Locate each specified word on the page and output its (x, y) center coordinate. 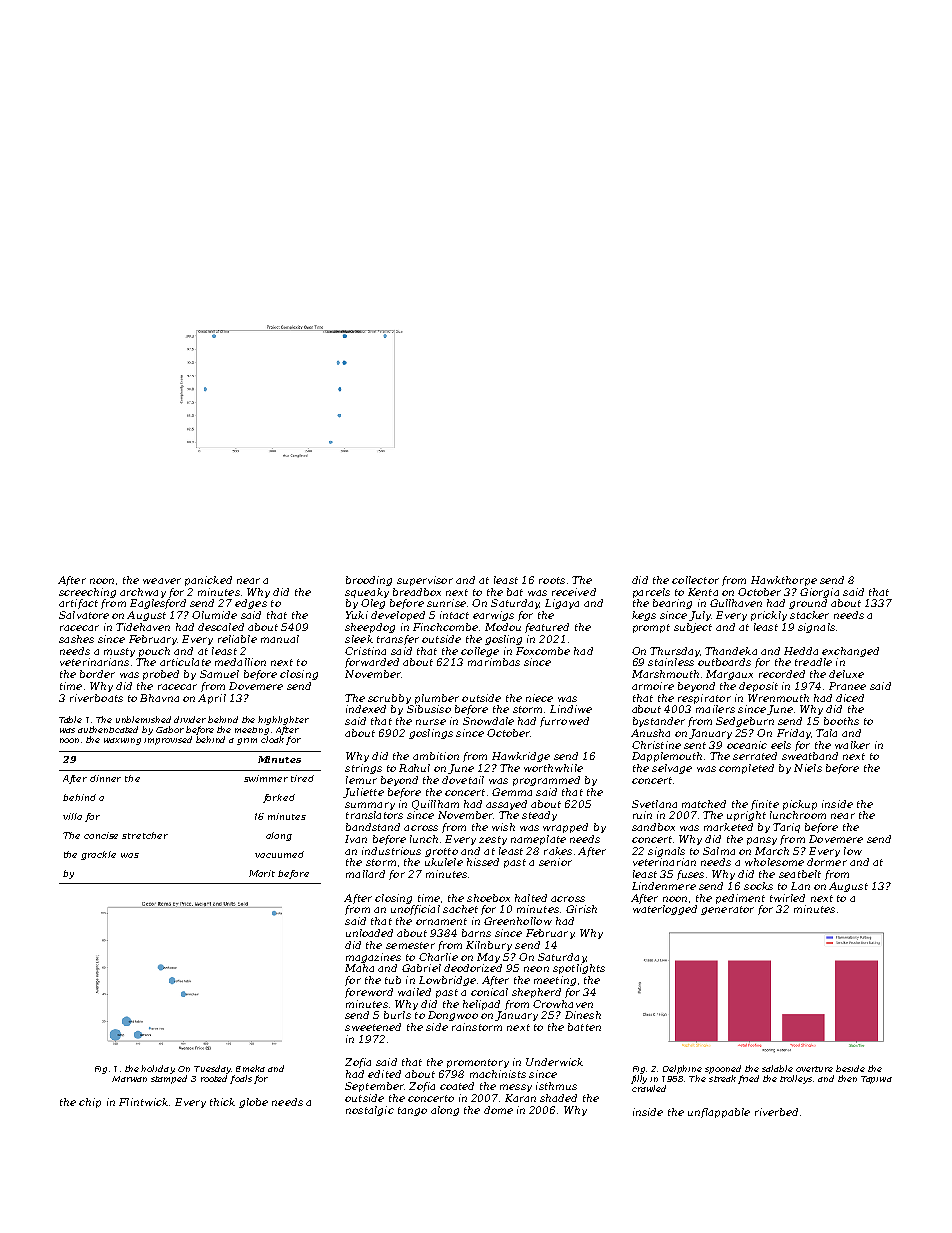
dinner (105, 778)
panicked (208, 581)
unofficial (415, 910)
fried (748, 1079)
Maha (359, 968)
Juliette (363, 793)
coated (457, 1086)
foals (241, 1079)
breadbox (417, 592)
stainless (671, 662)
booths (841, 721)
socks (758, 886)
